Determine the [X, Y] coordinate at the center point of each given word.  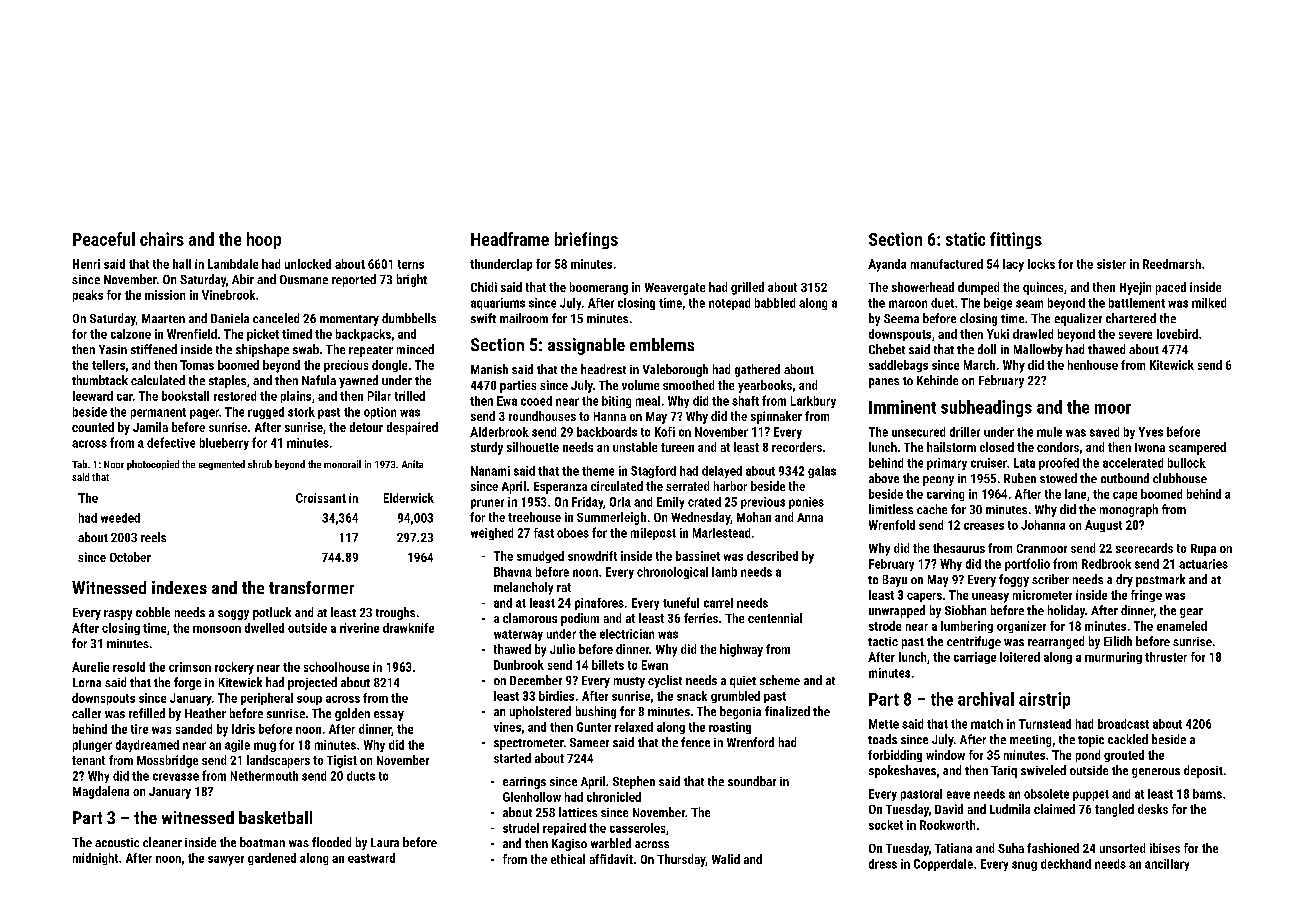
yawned [358, 381]
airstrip [1044, 700]
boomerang [599, 288]
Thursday [681, 860]
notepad [729, 304]
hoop [264, 240]
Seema [901, 318]
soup [309, 700]
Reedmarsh [1172, 264]
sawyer [226, 861]
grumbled [735, 697]
